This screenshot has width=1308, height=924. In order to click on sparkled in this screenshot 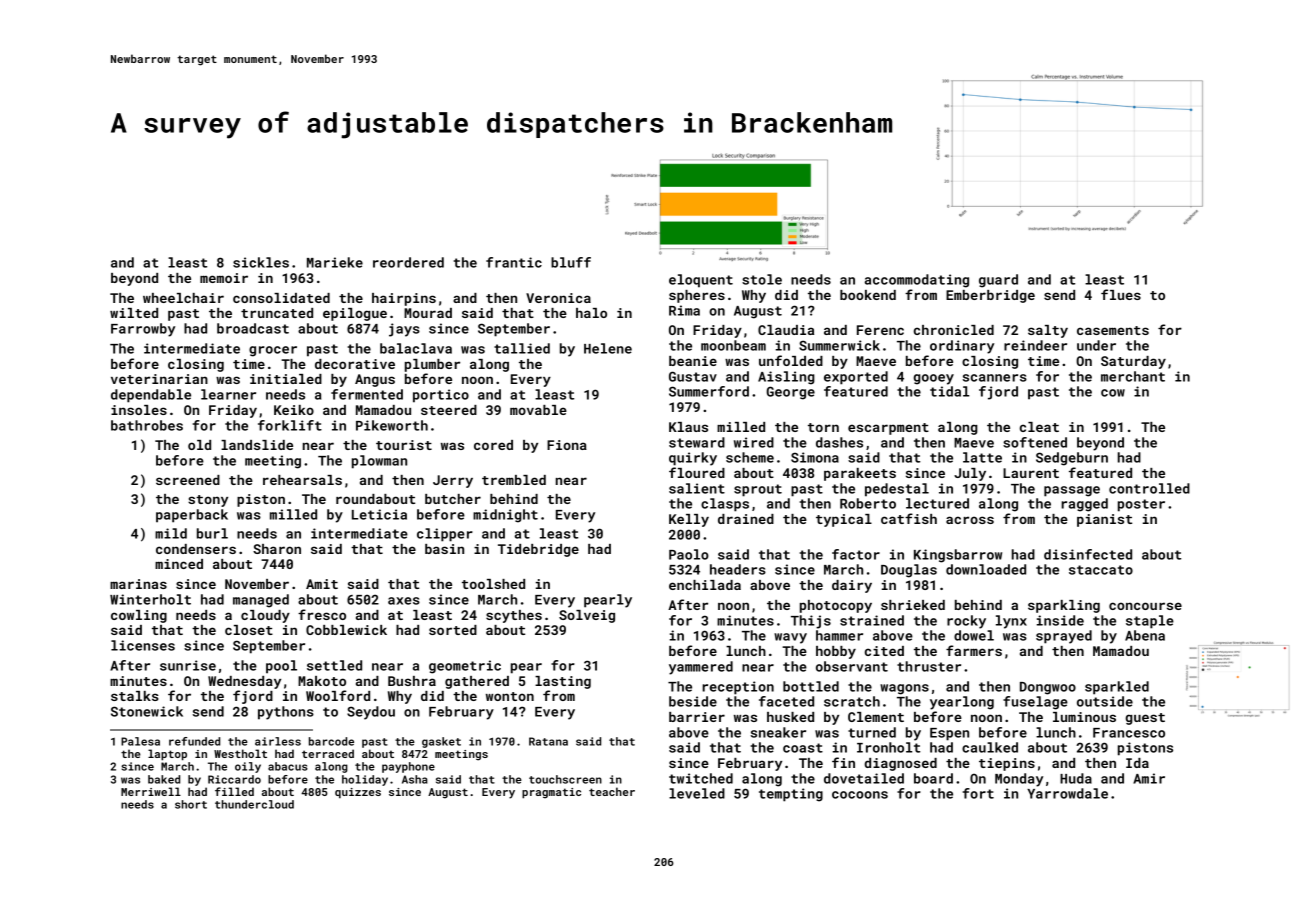, I will do `click(1117, 688)`.
